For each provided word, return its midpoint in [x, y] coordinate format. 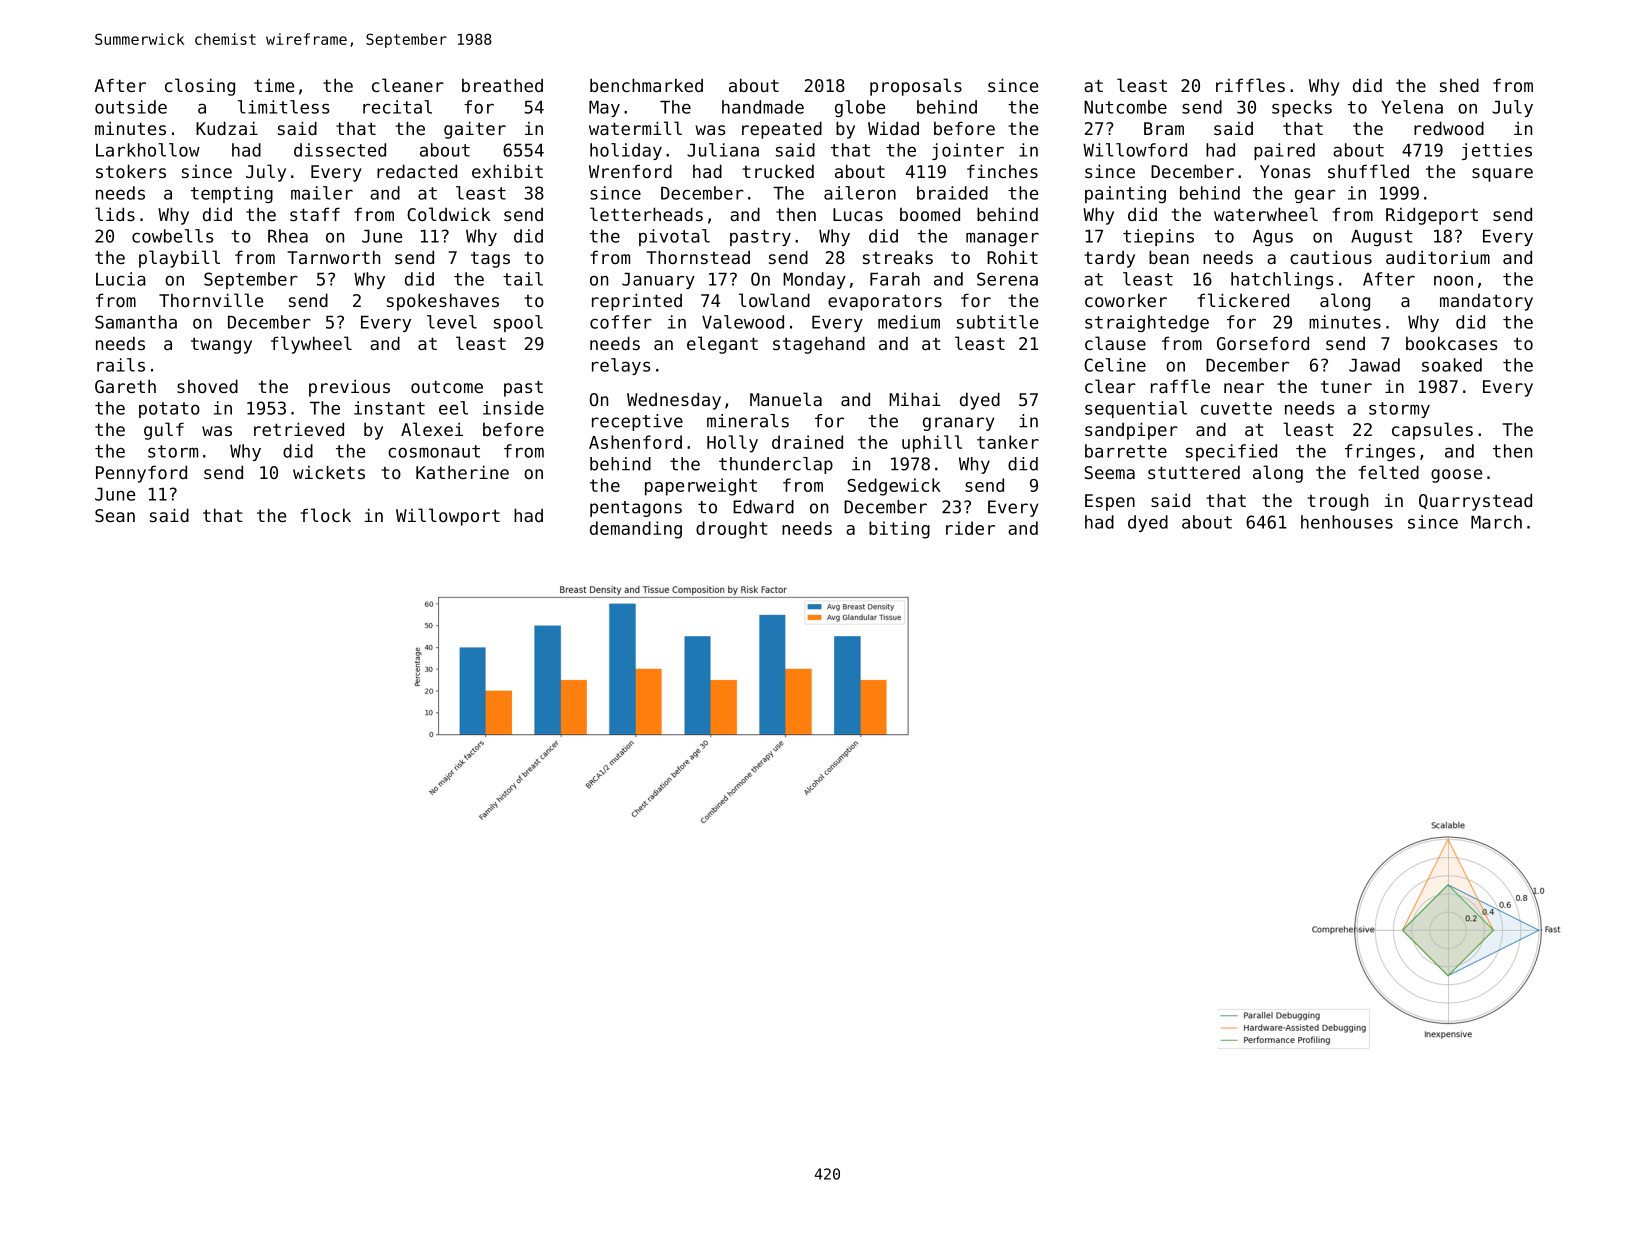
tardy [1109, 259]
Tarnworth [333, 257]
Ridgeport [1432, 216]
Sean [115, 515]
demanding [636, 530]
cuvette [1236, 408]
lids [115, 214]
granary [959, 424]
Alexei [432, 429]
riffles [1250, 85]
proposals [916, 87]
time [274, 85]
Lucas [858, 214]
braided [952, 193]
